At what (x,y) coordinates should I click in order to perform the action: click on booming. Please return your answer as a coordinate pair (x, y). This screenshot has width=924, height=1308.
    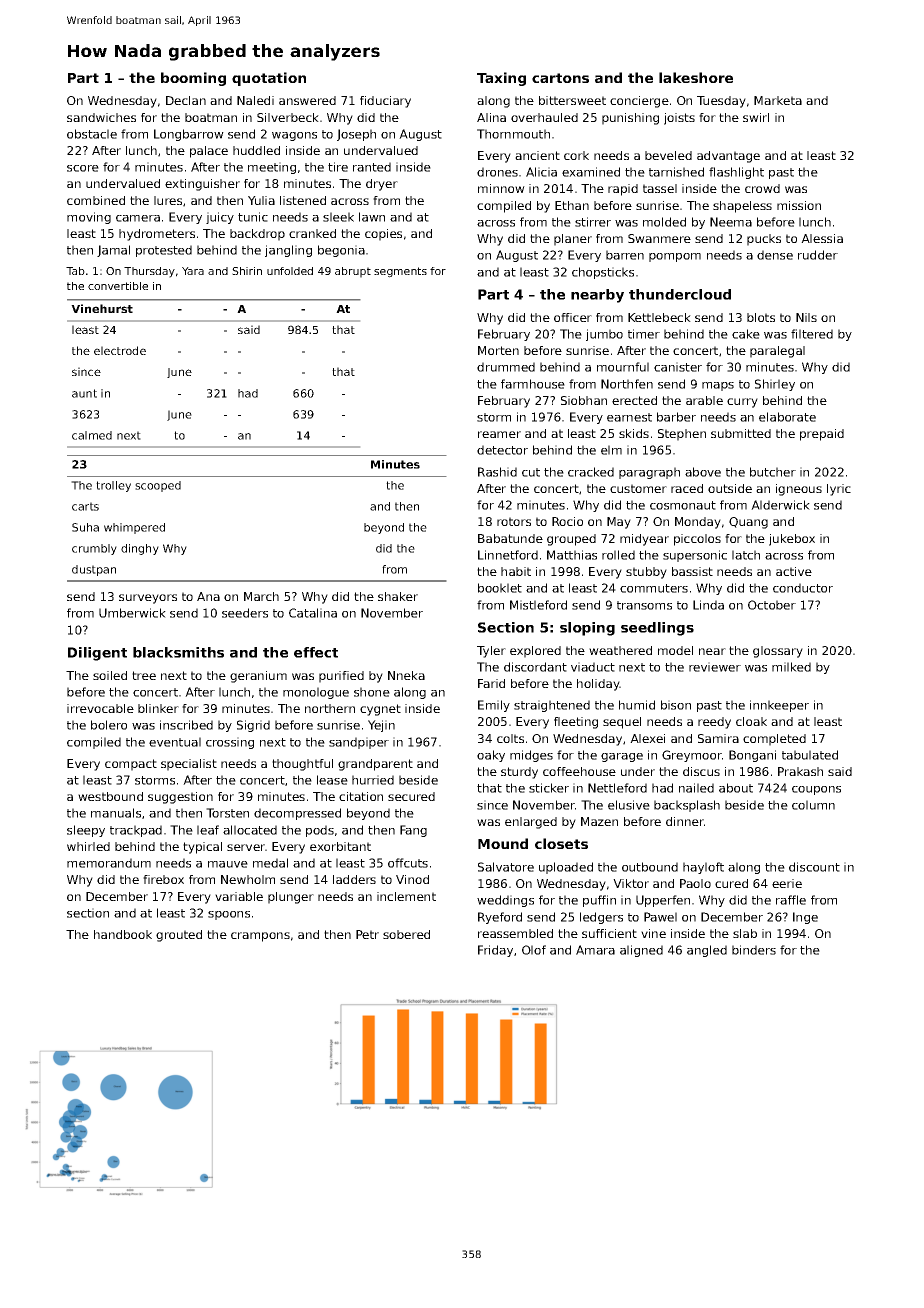
    Looking at the image, I should click on (193, 79).
